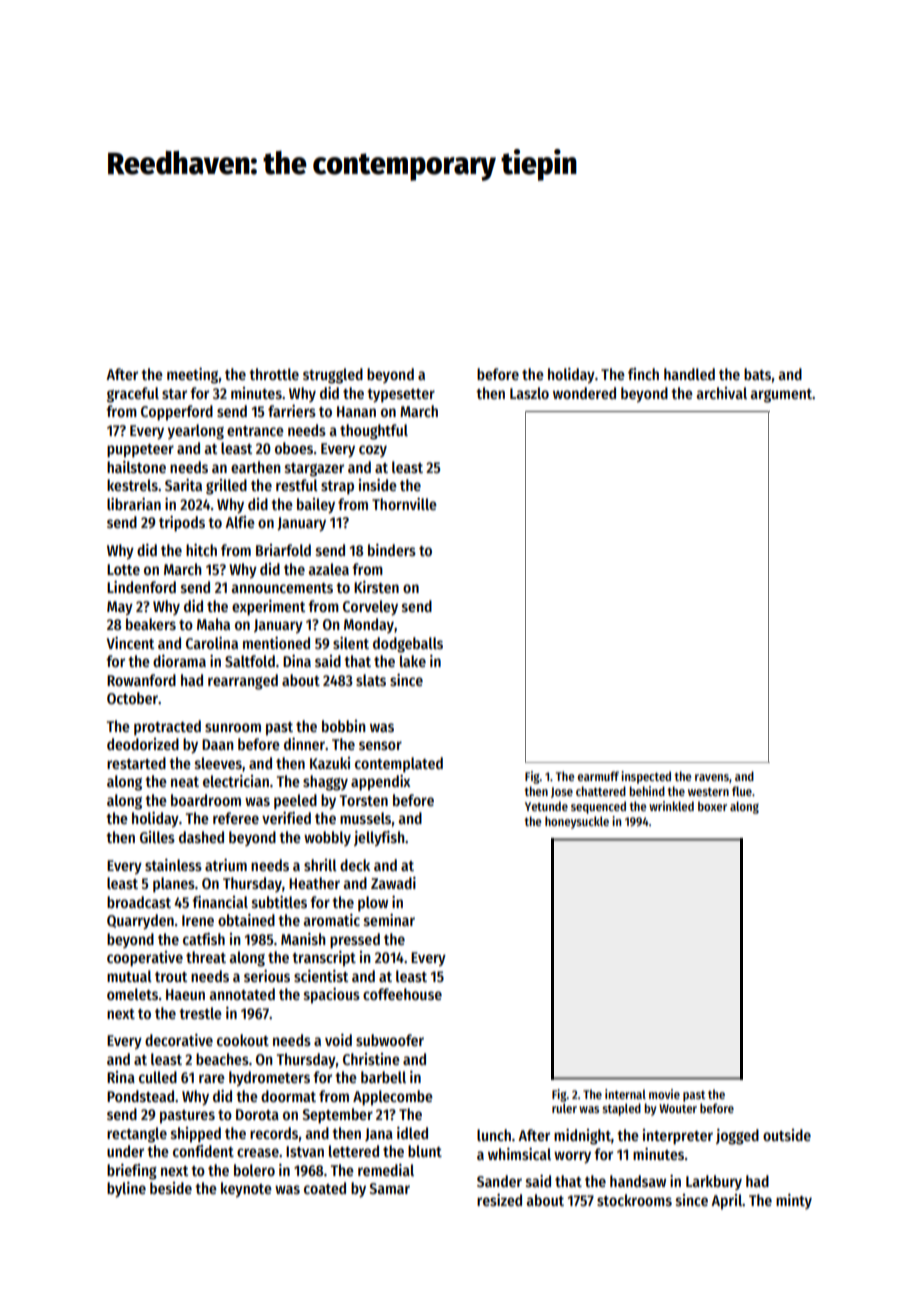 This page has width=924, height=1311. Describe the element at coordinates (402, 994) in the page. I see `coffeehouse` at that location.
